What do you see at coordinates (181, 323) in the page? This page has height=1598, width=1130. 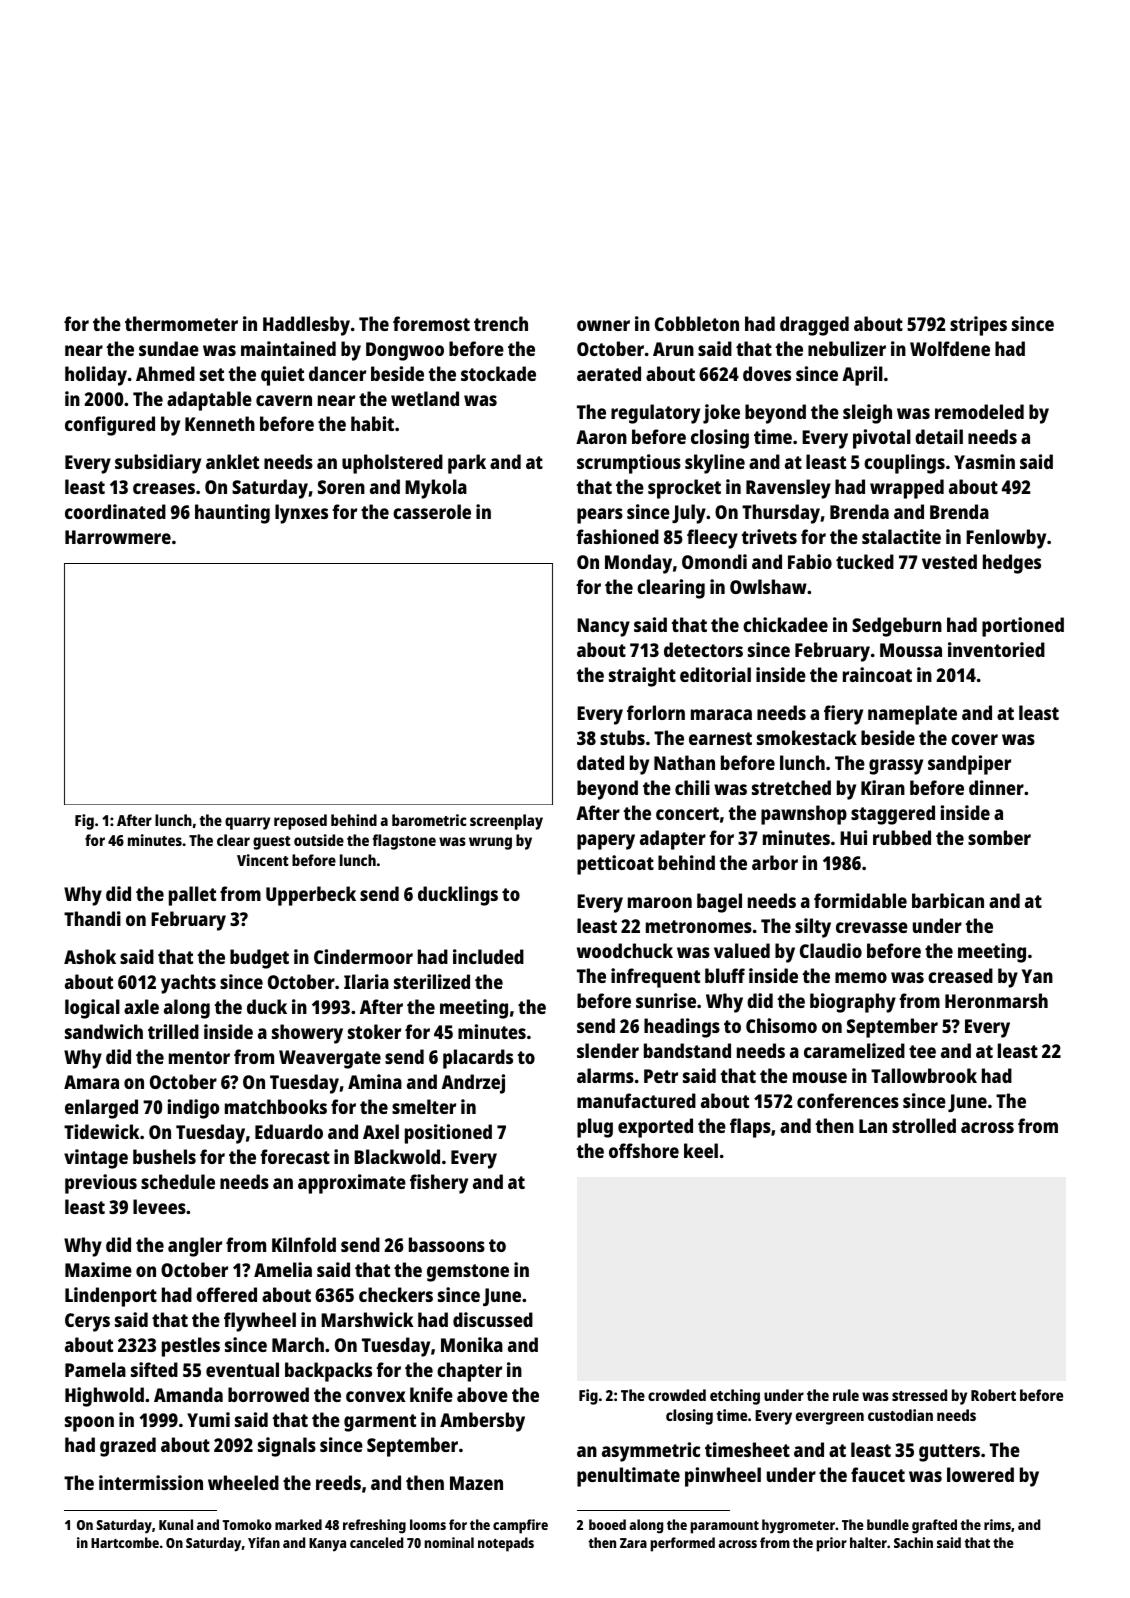 I see `thermometer` at bounding box center [181, 323].
